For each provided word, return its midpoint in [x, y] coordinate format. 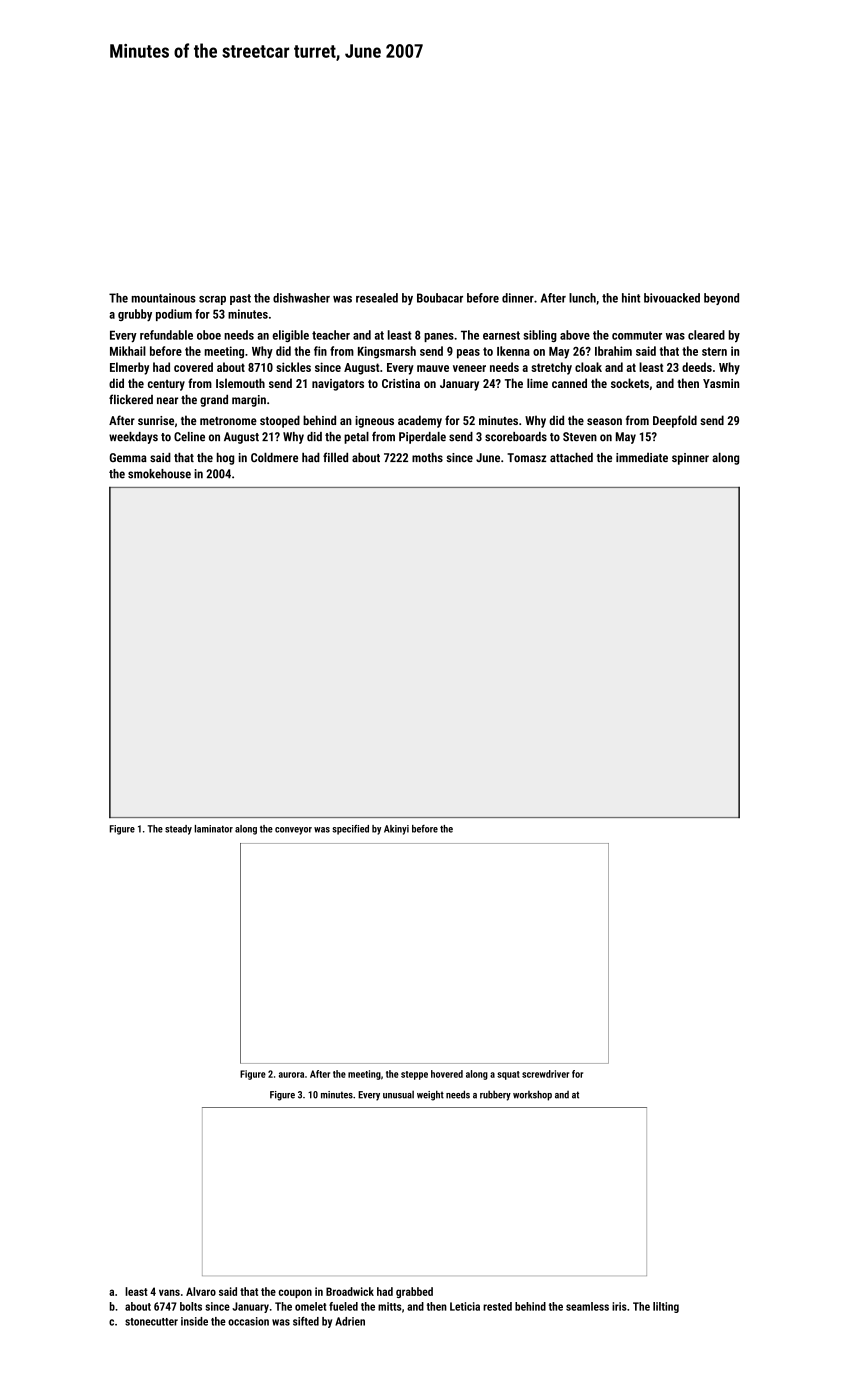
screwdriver [545, 1074]
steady [178, 830]
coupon [295, 1293]
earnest [501, 335]
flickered [131, 399]
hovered [447, 1074]
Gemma [128, 457]
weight [430, 1095]
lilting [666, 1307]
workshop [532, 1095]
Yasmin [721, 383]
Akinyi [396, 830]
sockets [630, 383]
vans [169, 1292]
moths [427, 457]
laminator [214, 829]
